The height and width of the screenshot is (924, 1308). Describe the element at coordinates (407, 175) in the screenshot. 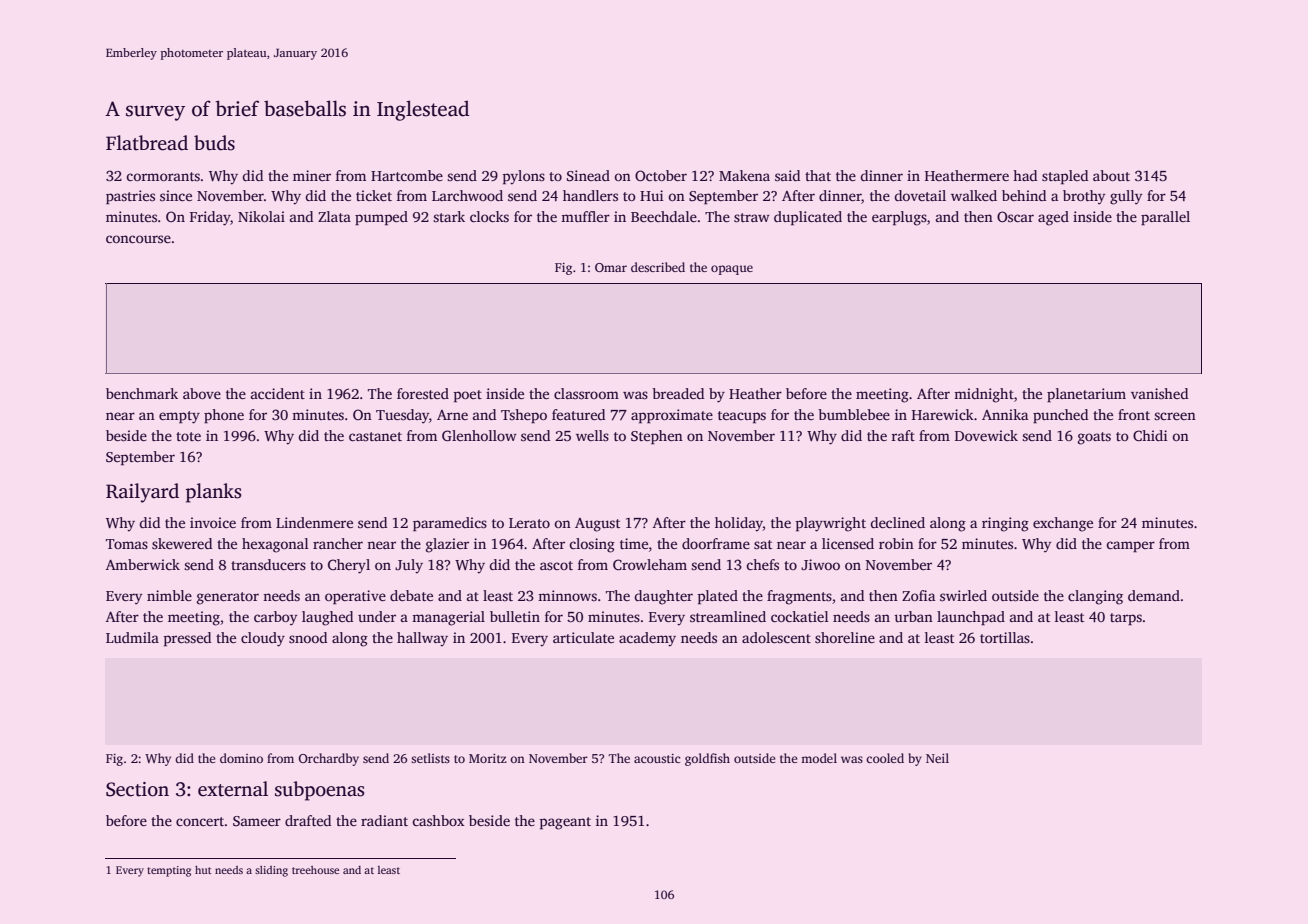

I see `Hartcombe` at that location.
